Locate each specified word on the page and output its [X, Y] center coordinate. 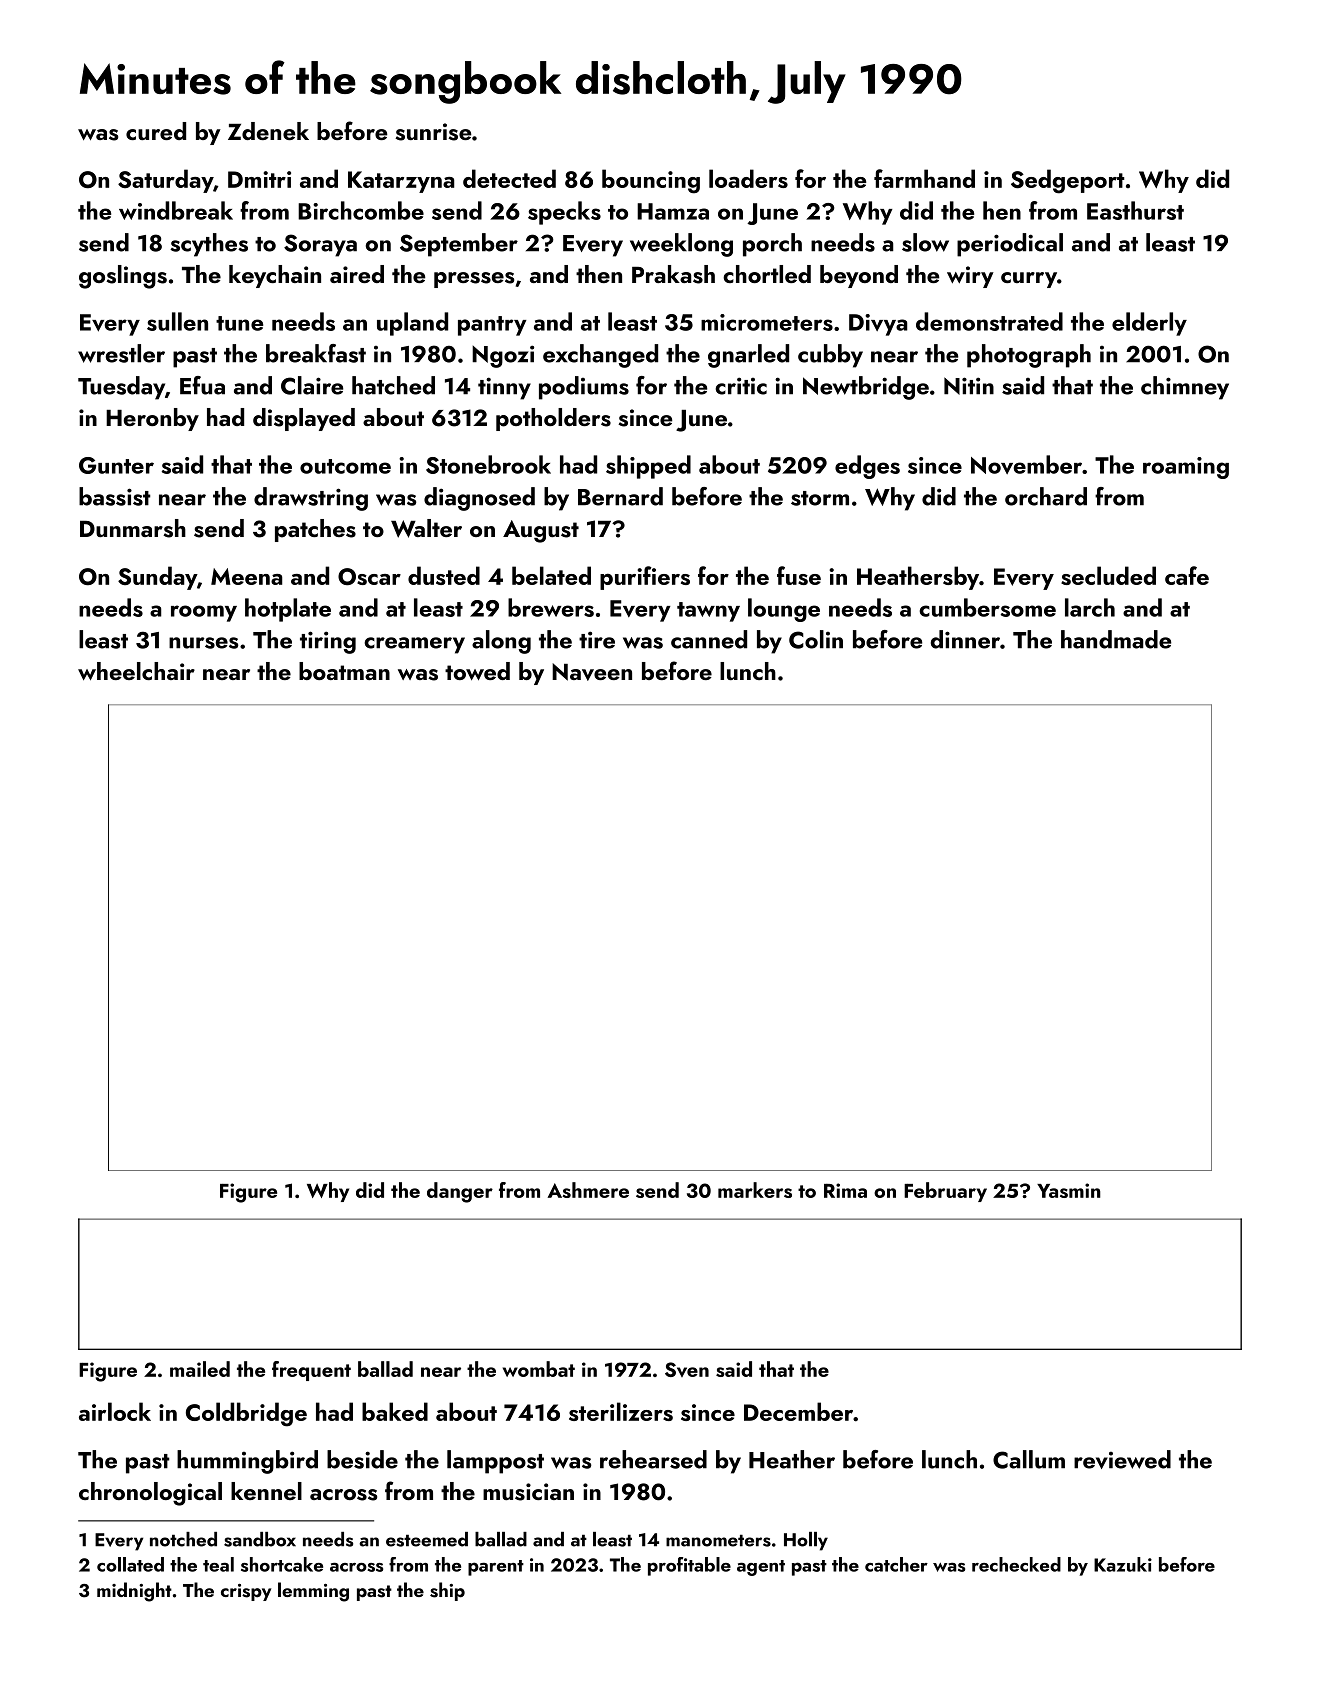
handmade [1116, 639]
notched [183, 1539]
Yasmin [1069, 1190]
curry [1029, 280]
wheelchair [136, 671]
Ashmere [588, 1190]
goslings [123, 277]
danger [460, 1192]
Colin [816, 639]
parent [496, 1568]
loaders [748, 178]
